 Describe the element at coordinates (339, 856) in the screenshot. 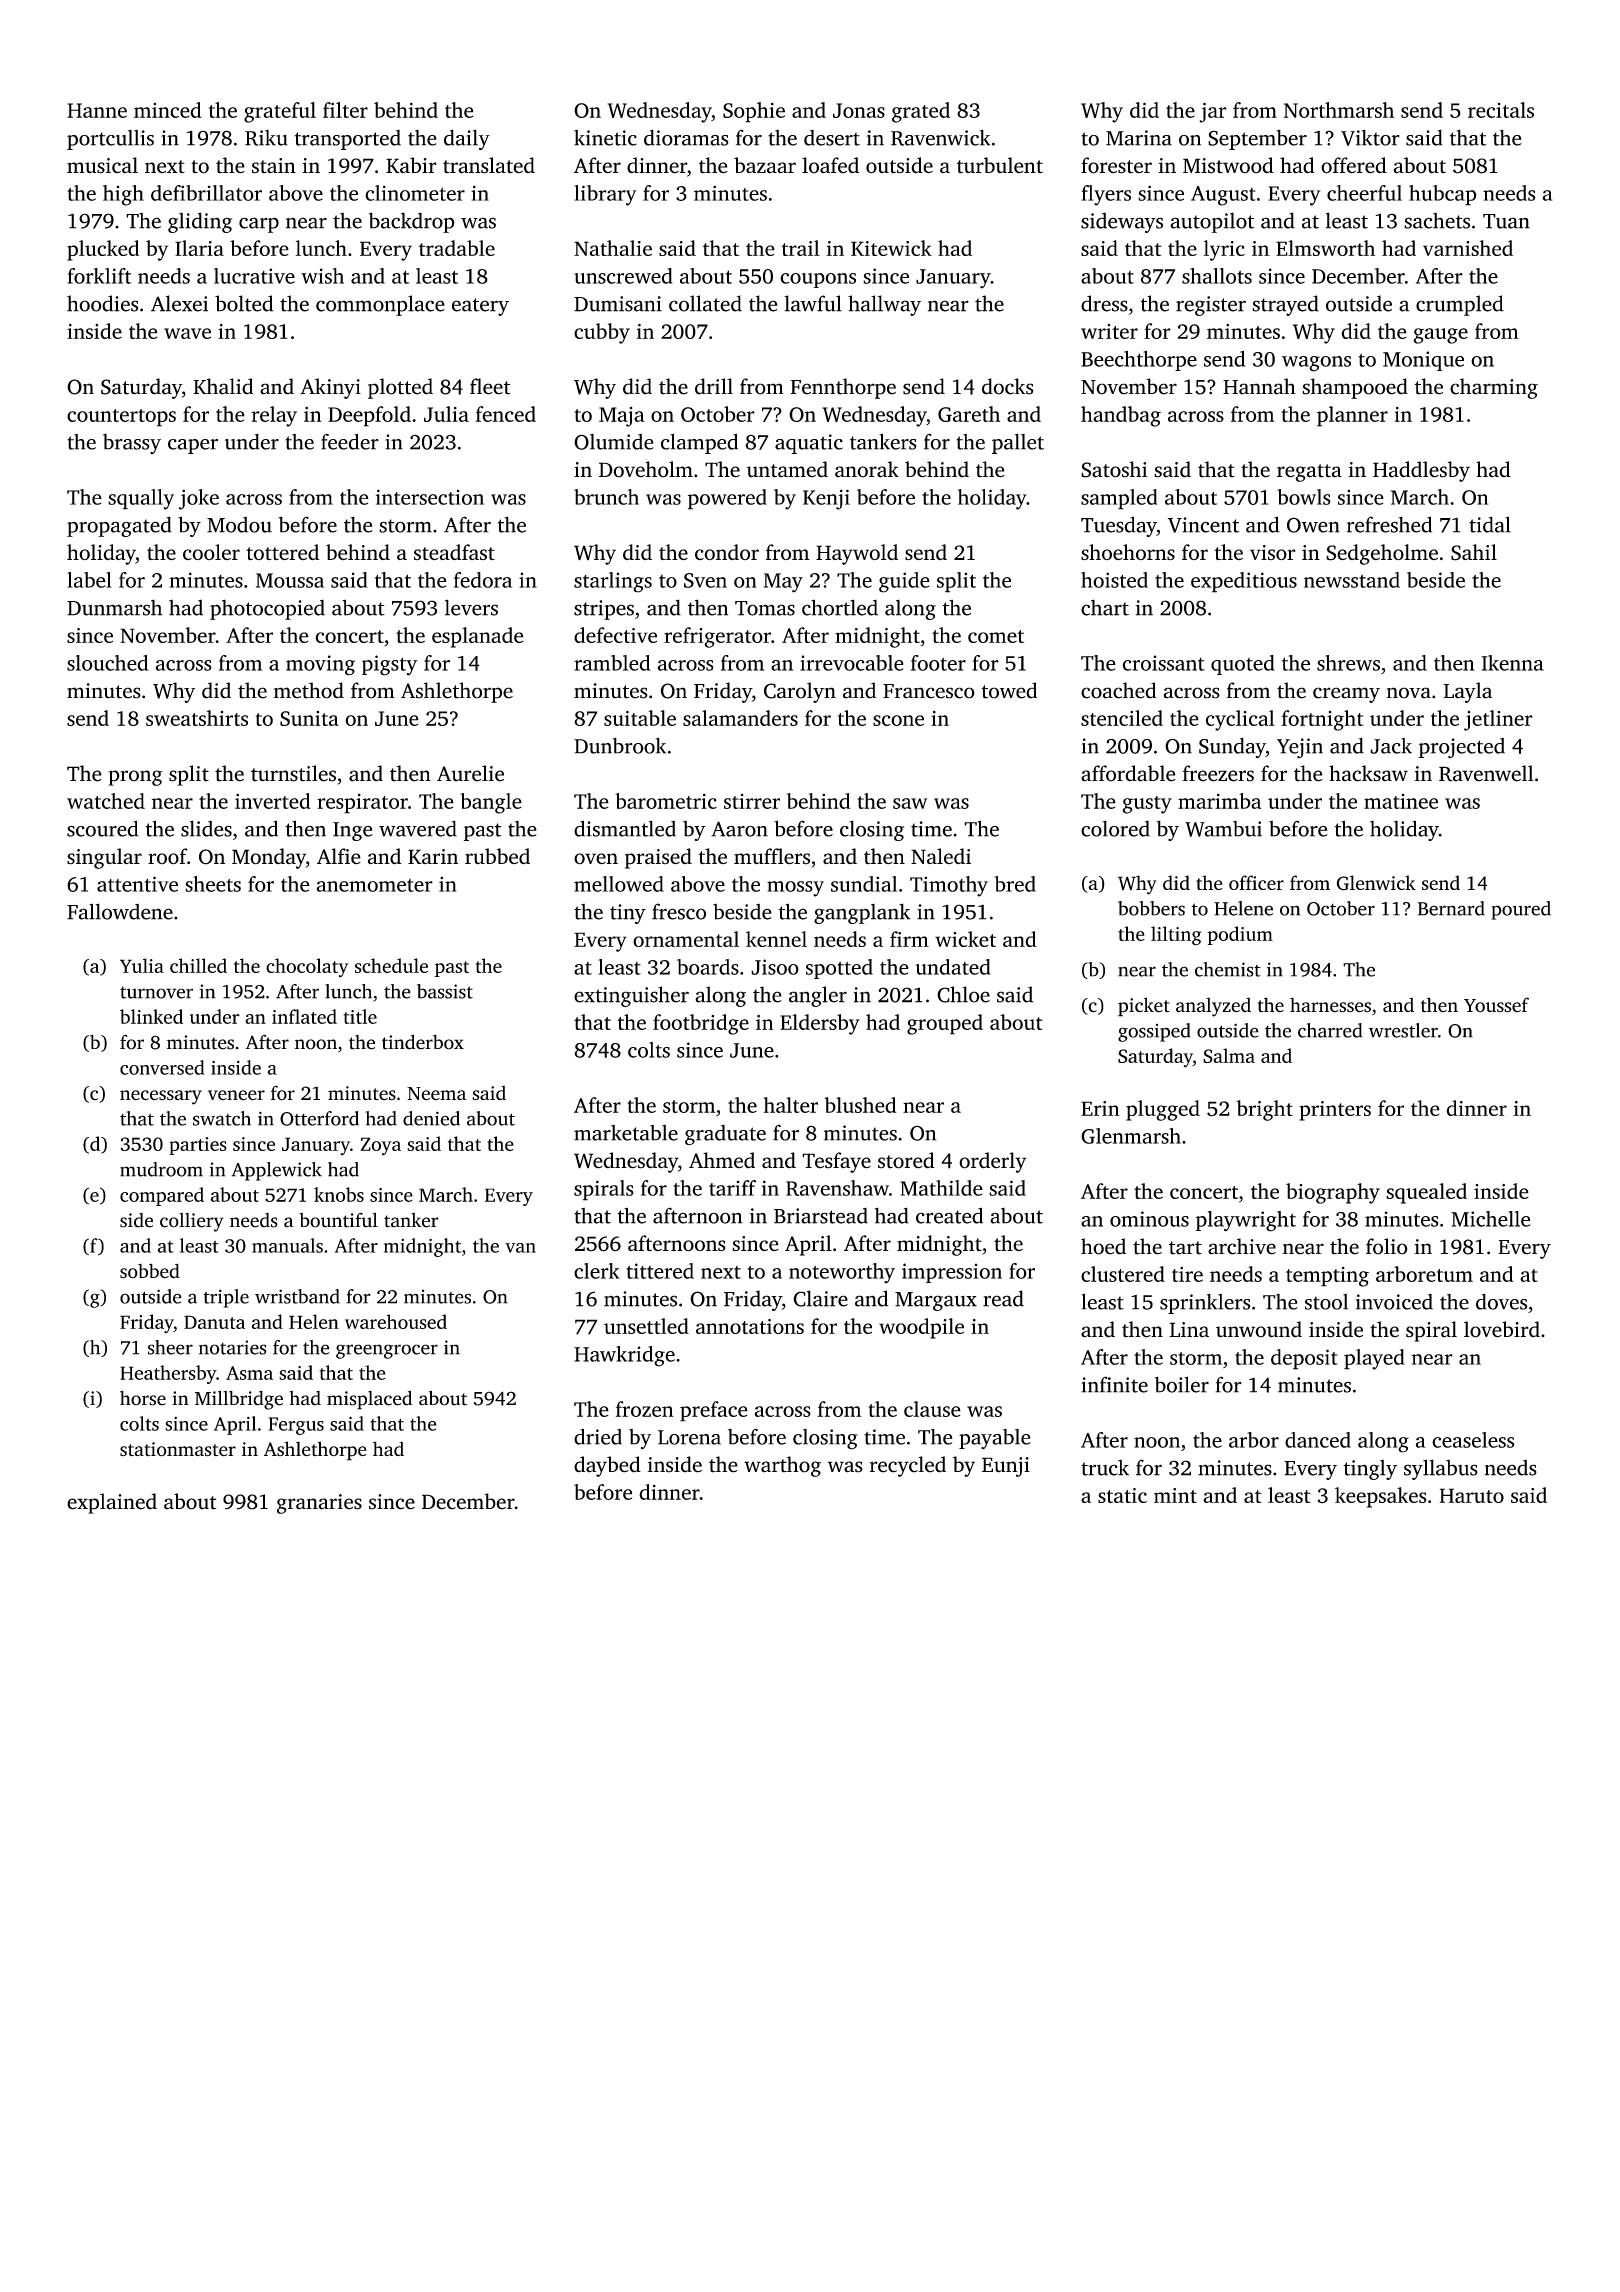

I see `Alfie` at that location.
